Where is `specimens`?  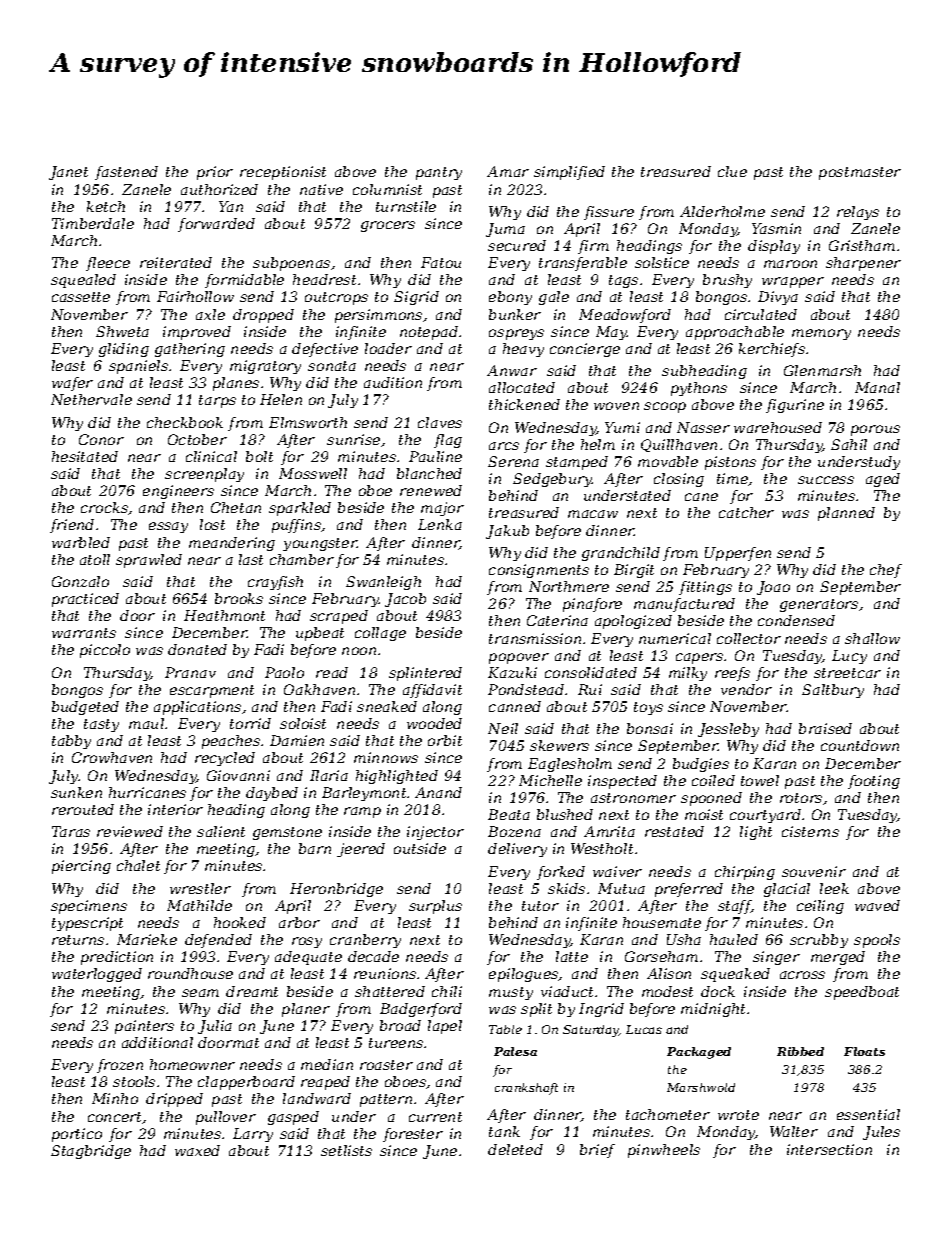 specimens is located at coordinates (89, 907).
